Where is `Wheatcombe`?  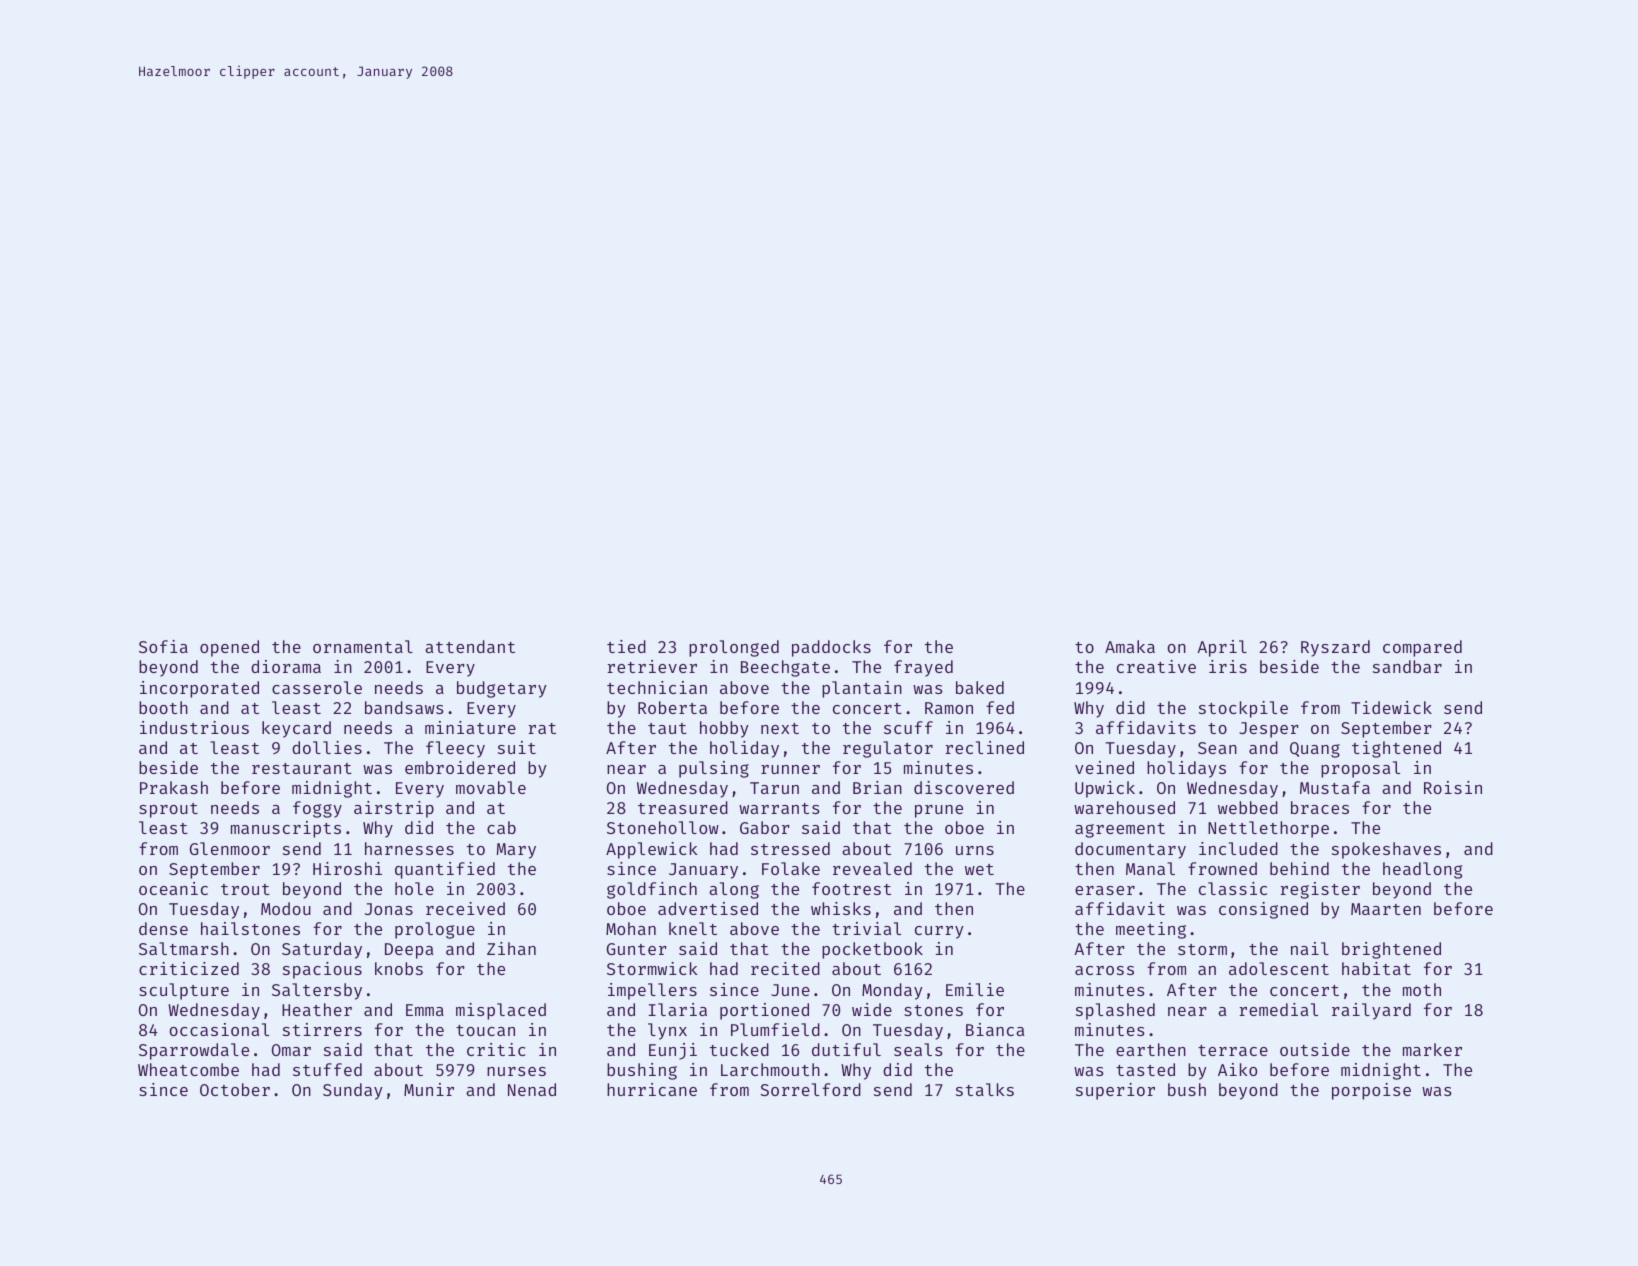 Wheatcombe is located at coordinates (188, 1069).
